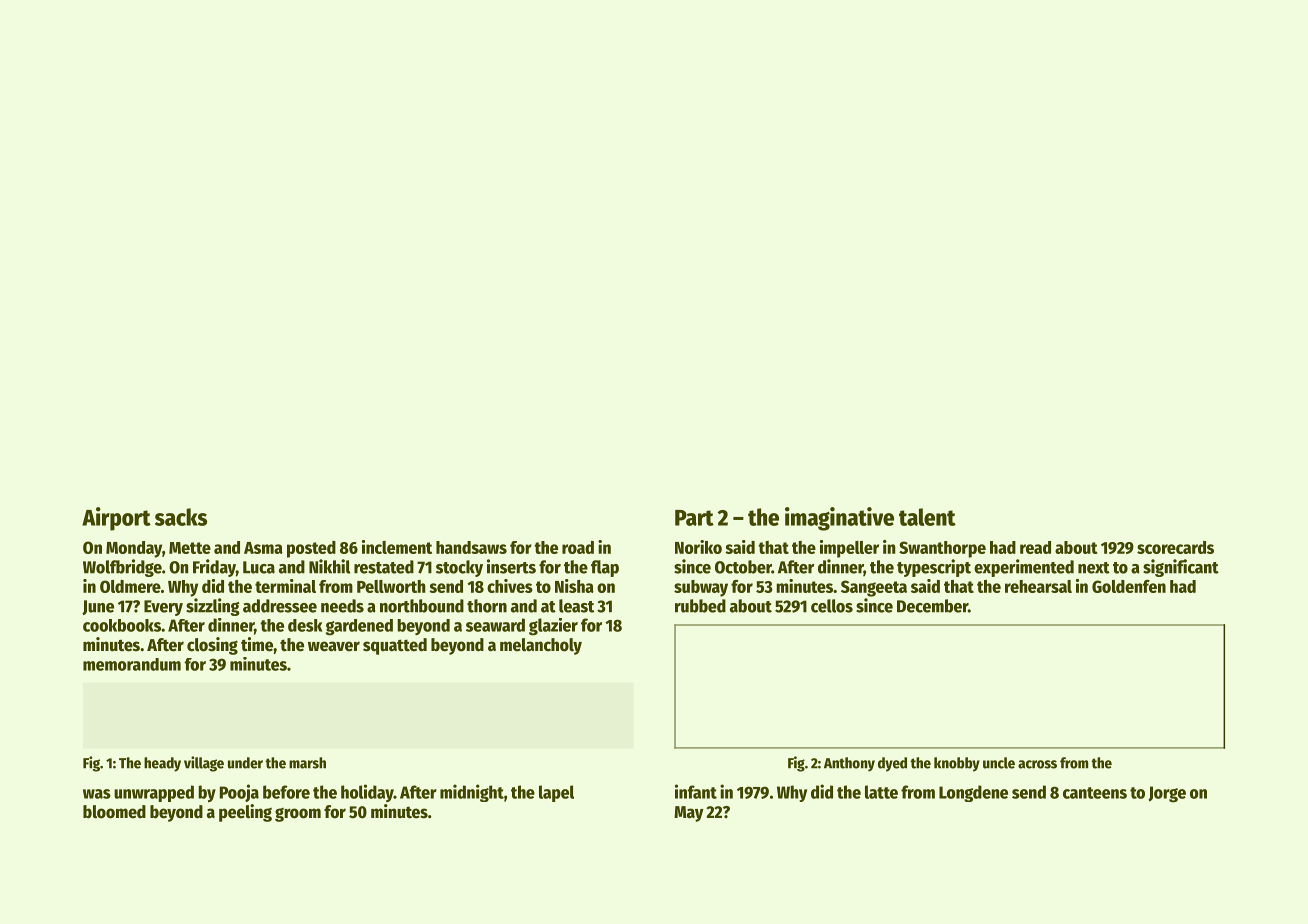 The height and width of the page is (924, 1308). I want to click on uncle, so click(999, 763).
